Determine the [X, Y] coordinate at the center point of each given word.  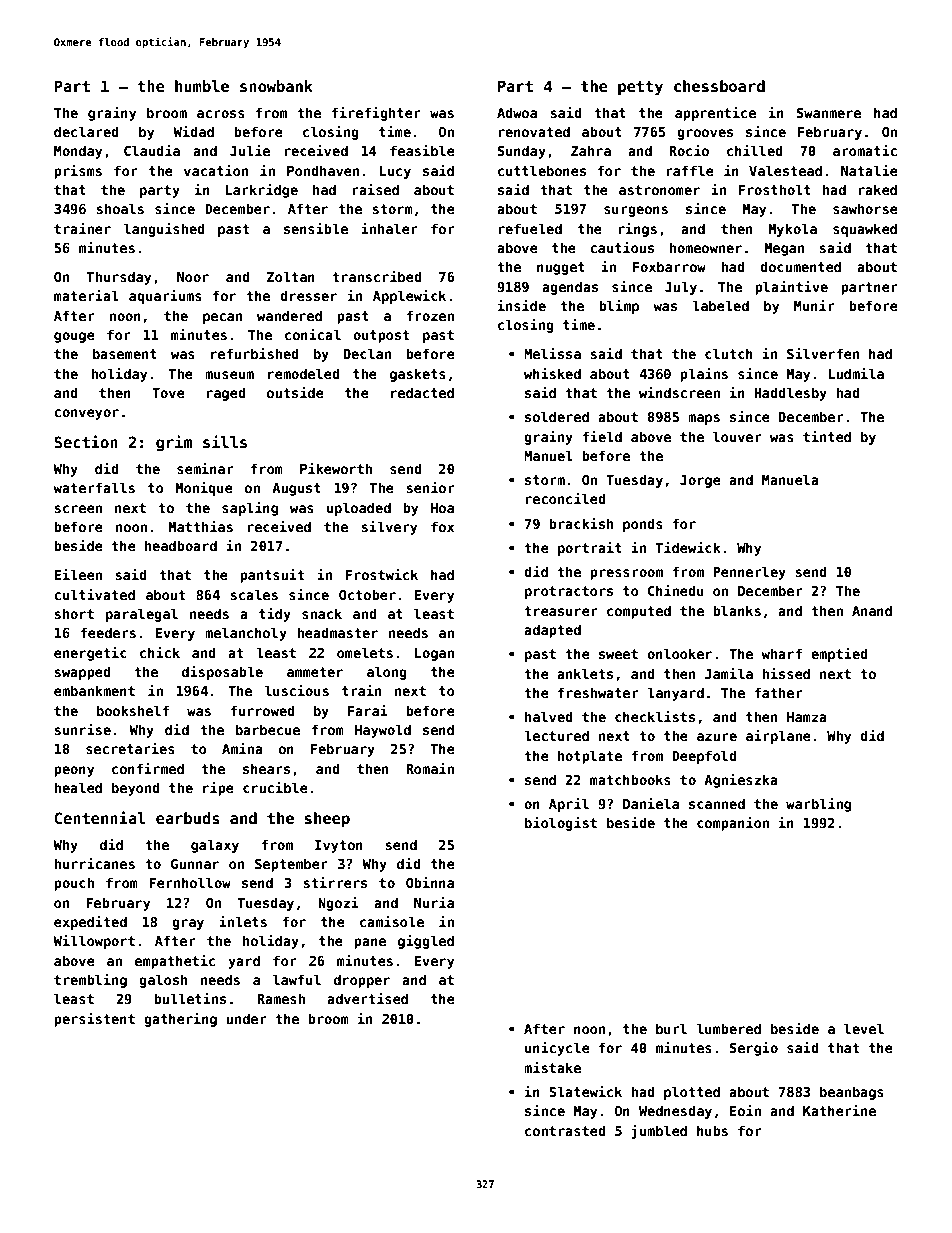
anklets [585, 673]
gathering [180, 1020]
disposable [222, 673]
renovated [534, 131]
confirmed [148, 768]
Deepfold [704, 757]
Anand [872, 610]
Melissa [552, 353]
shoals [120, 208]
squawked [865, 230]
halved [549, 716]
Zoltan [291, 276]
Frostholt [775, 189]
